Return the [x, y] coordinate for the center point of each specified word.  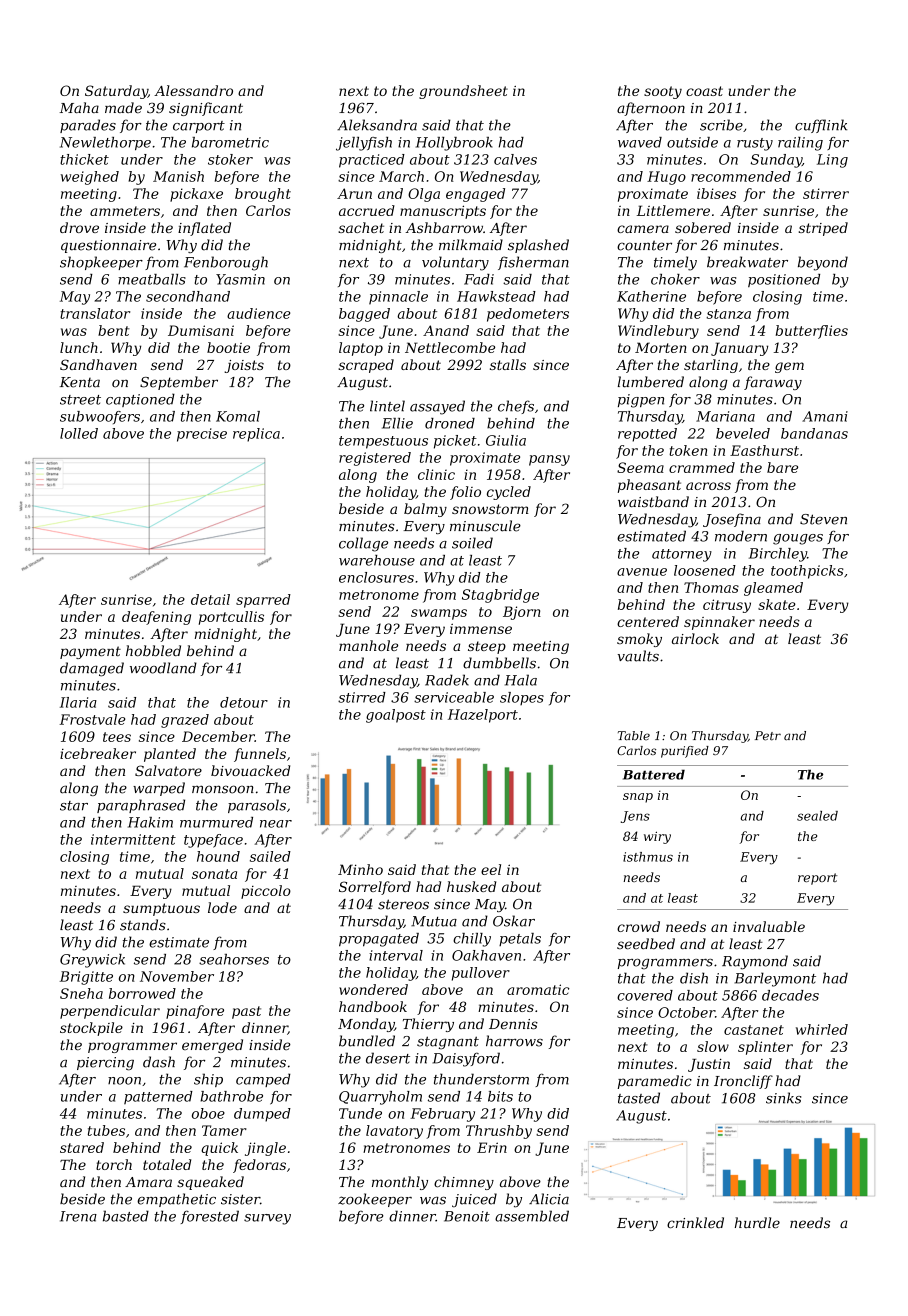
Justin [709, 1065]
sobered [703, 227]
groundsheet [463, 92]
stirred [362, 697]
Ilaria [78, 702]
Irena [78, 1216]
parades [88, 126]
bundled [367, 1041]
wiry [657, 838]
